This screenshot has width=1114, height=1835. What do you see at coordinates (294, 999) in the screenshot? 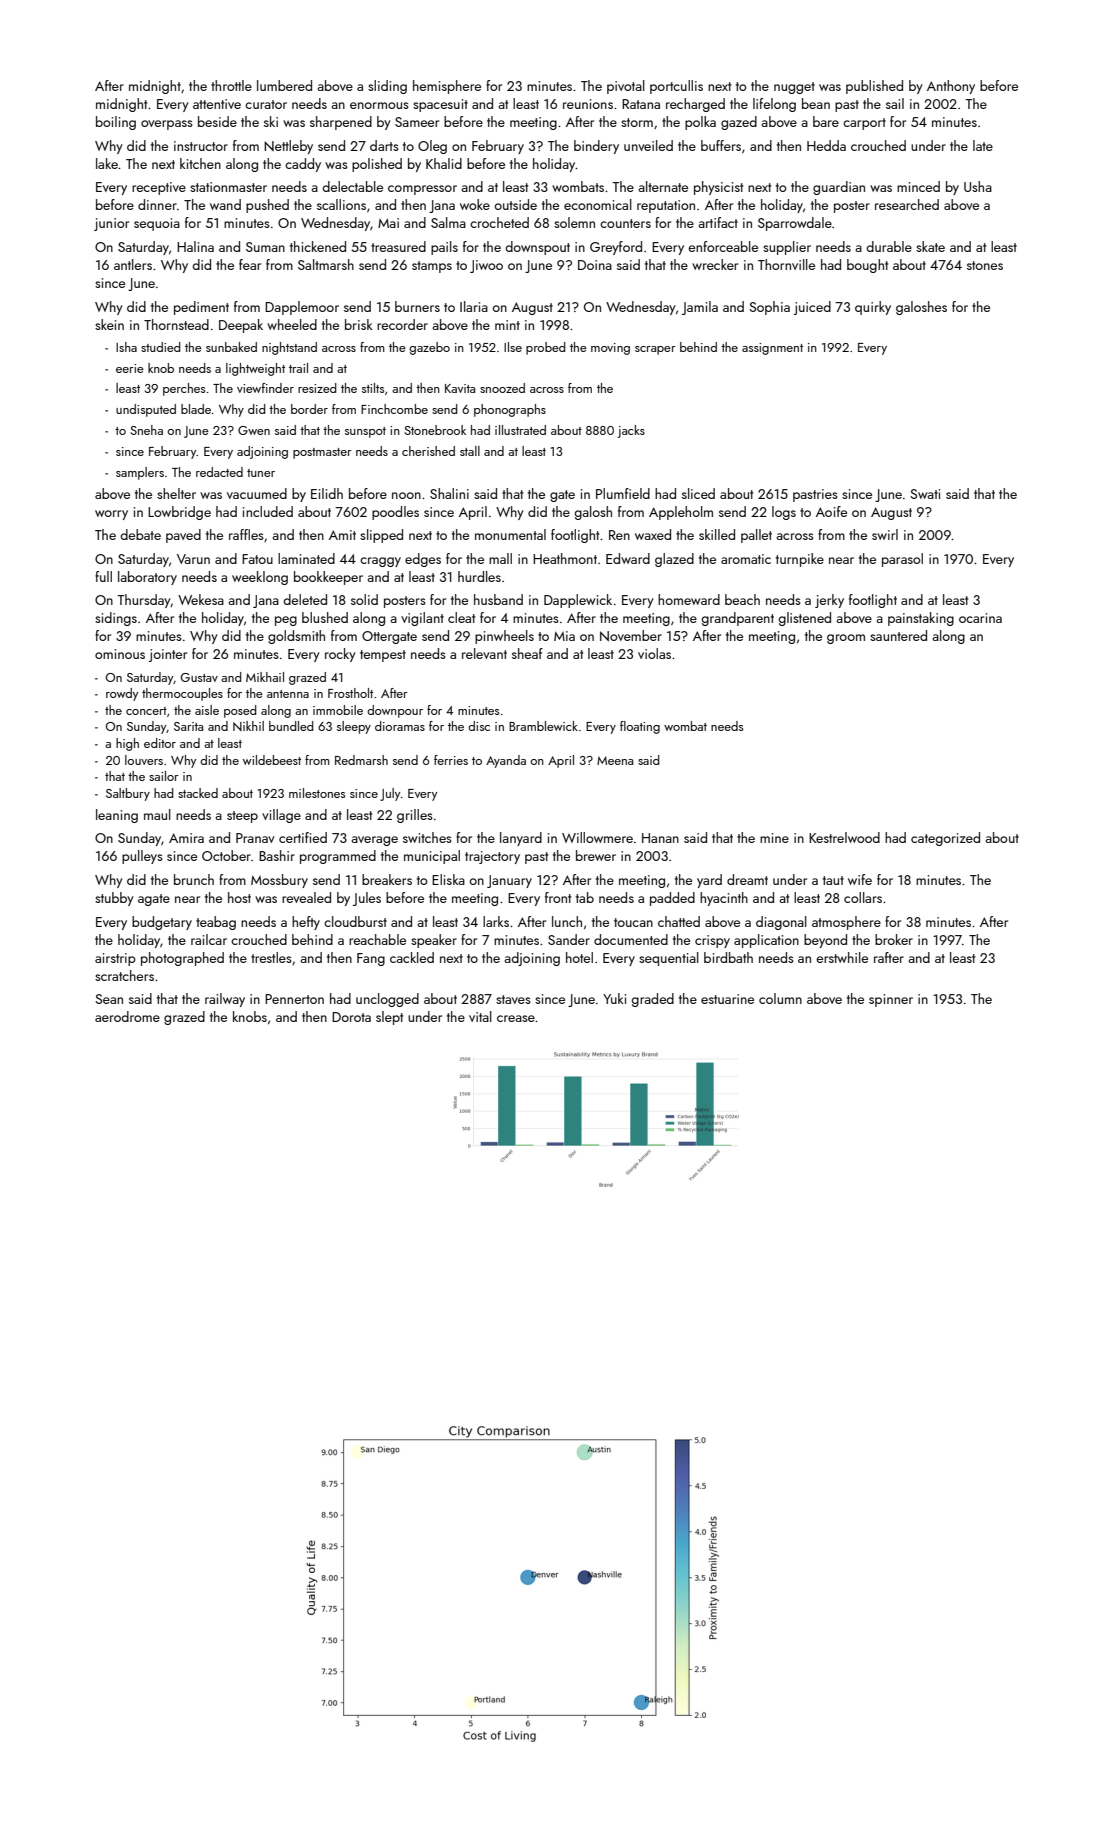
I see `Pennerton` at bounding box center [294, 999].
